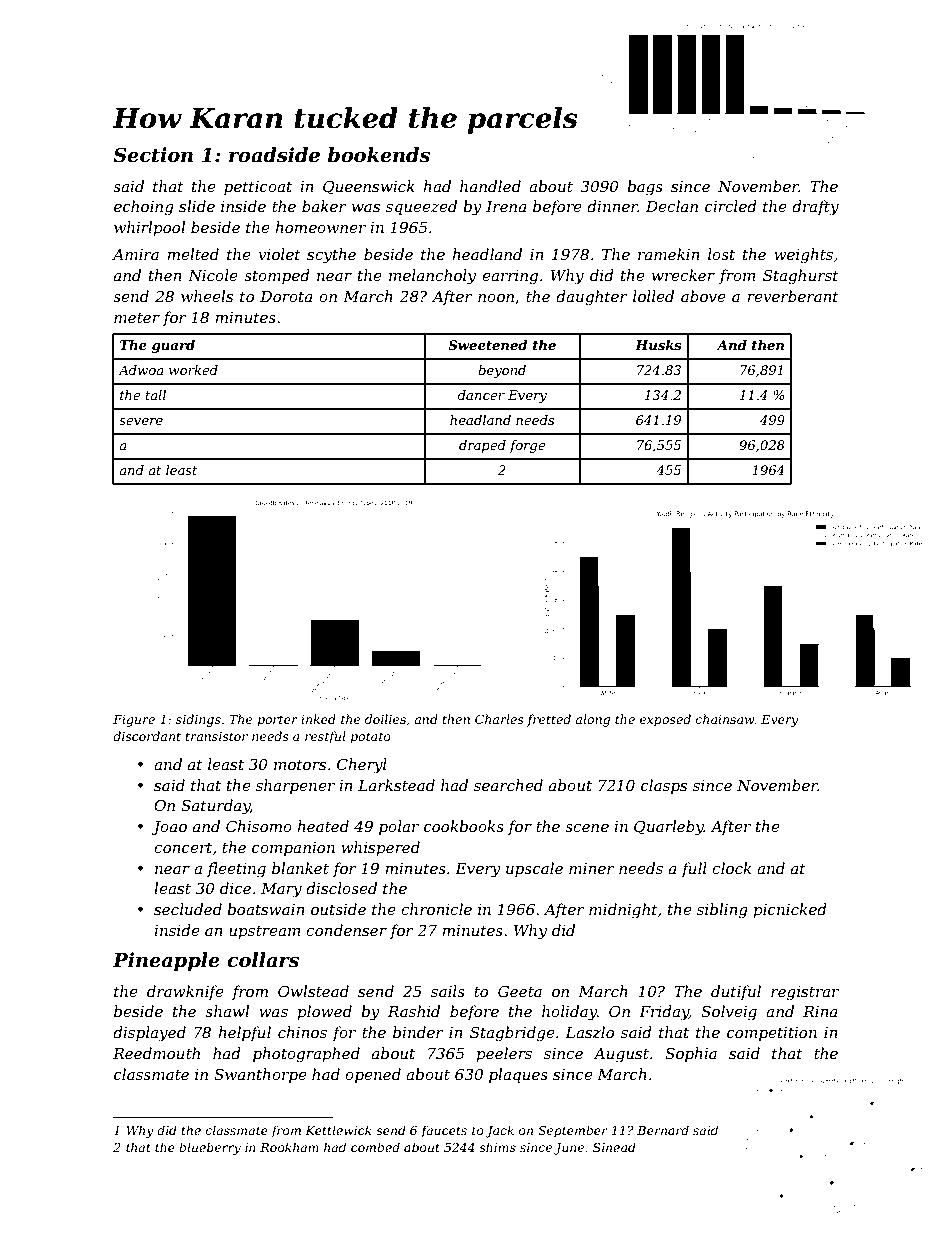 The height and width of the screenshot is (1233, 952). Describe the element at coordinates (236, 870) in the screenshot. I see `fleeting` at that location.
